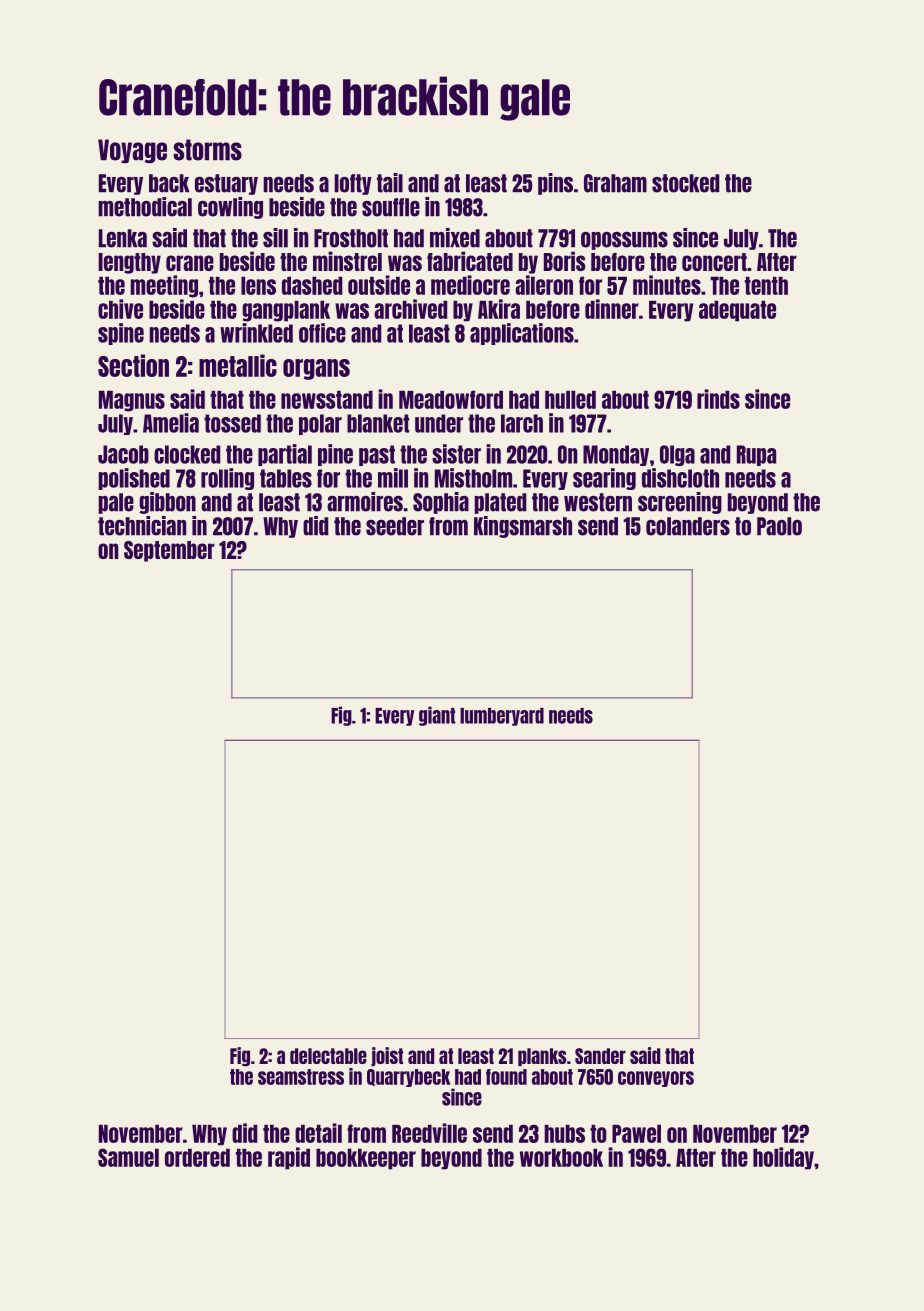 This page has height=1311, width=924. I want to click on Rupa, so click(756, 455).
